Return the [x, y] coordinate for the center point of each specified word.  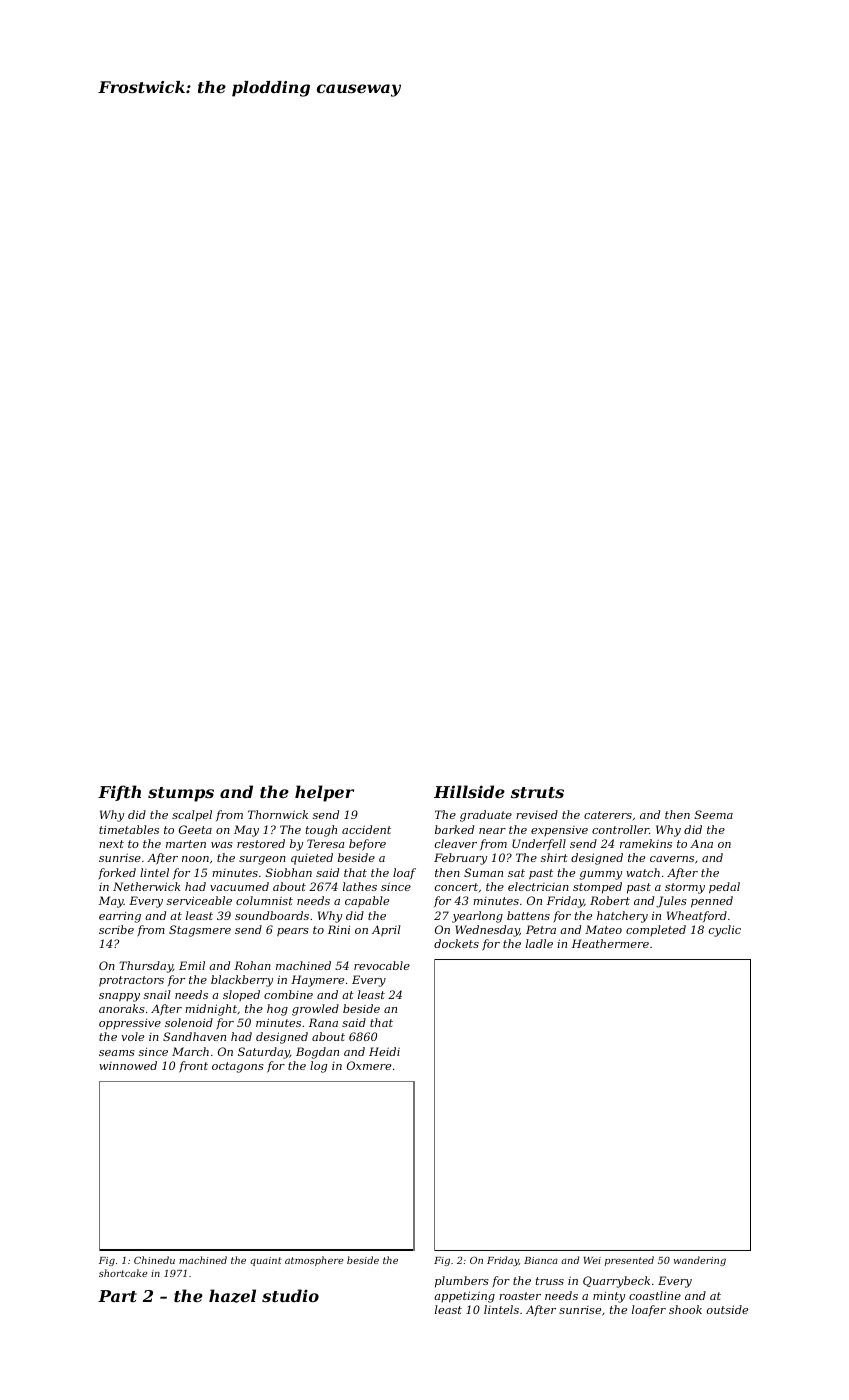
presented [629, 1261]
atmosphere [314, 1261]
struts [537, 792]
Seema [714, 814]
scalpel [192, 815]
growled [315, 1010]
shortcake [123, 1273]
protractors [131, 981]
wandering [700, 1261]
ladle [539, 943]
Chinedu [154, 1260]
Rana [323, 1022]
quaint [266, 1261]
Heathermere [610, 943]
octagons [238, 1067]
